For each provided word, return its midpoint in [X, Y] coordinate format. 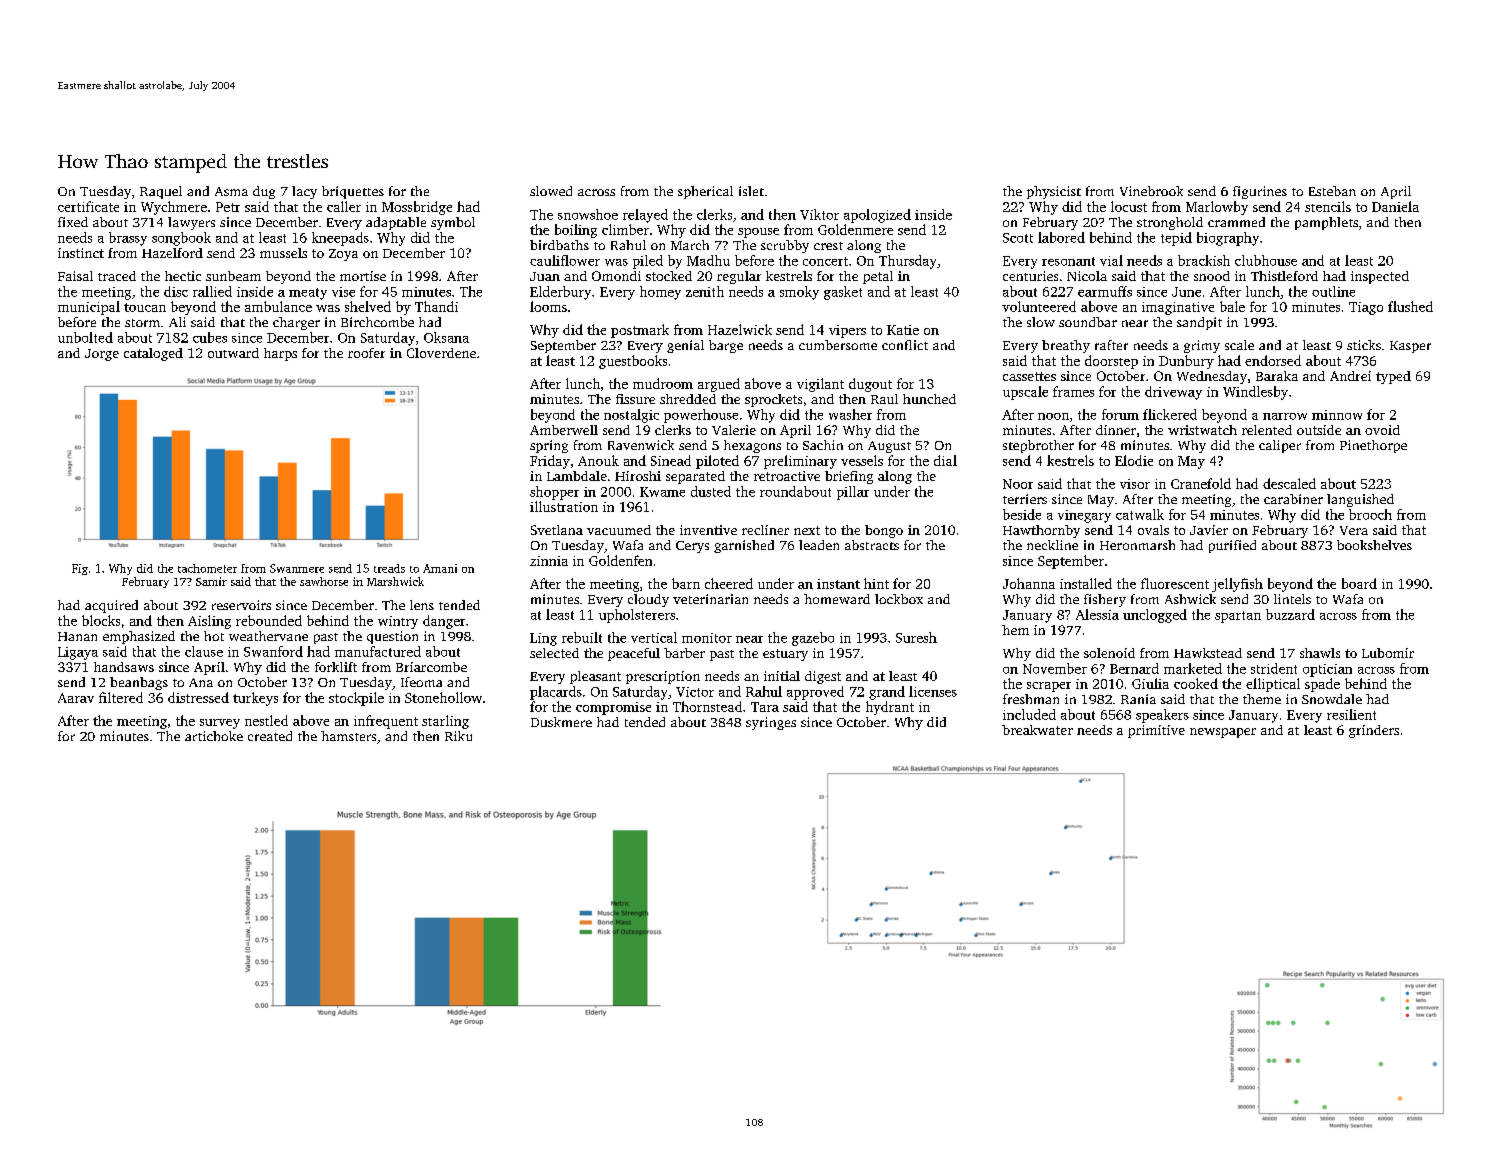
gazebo [813, 639]
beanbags [139, 683]
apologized [877, 216]
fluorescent [1175, 583]
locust [1129, 206]
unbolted [85, 337]
